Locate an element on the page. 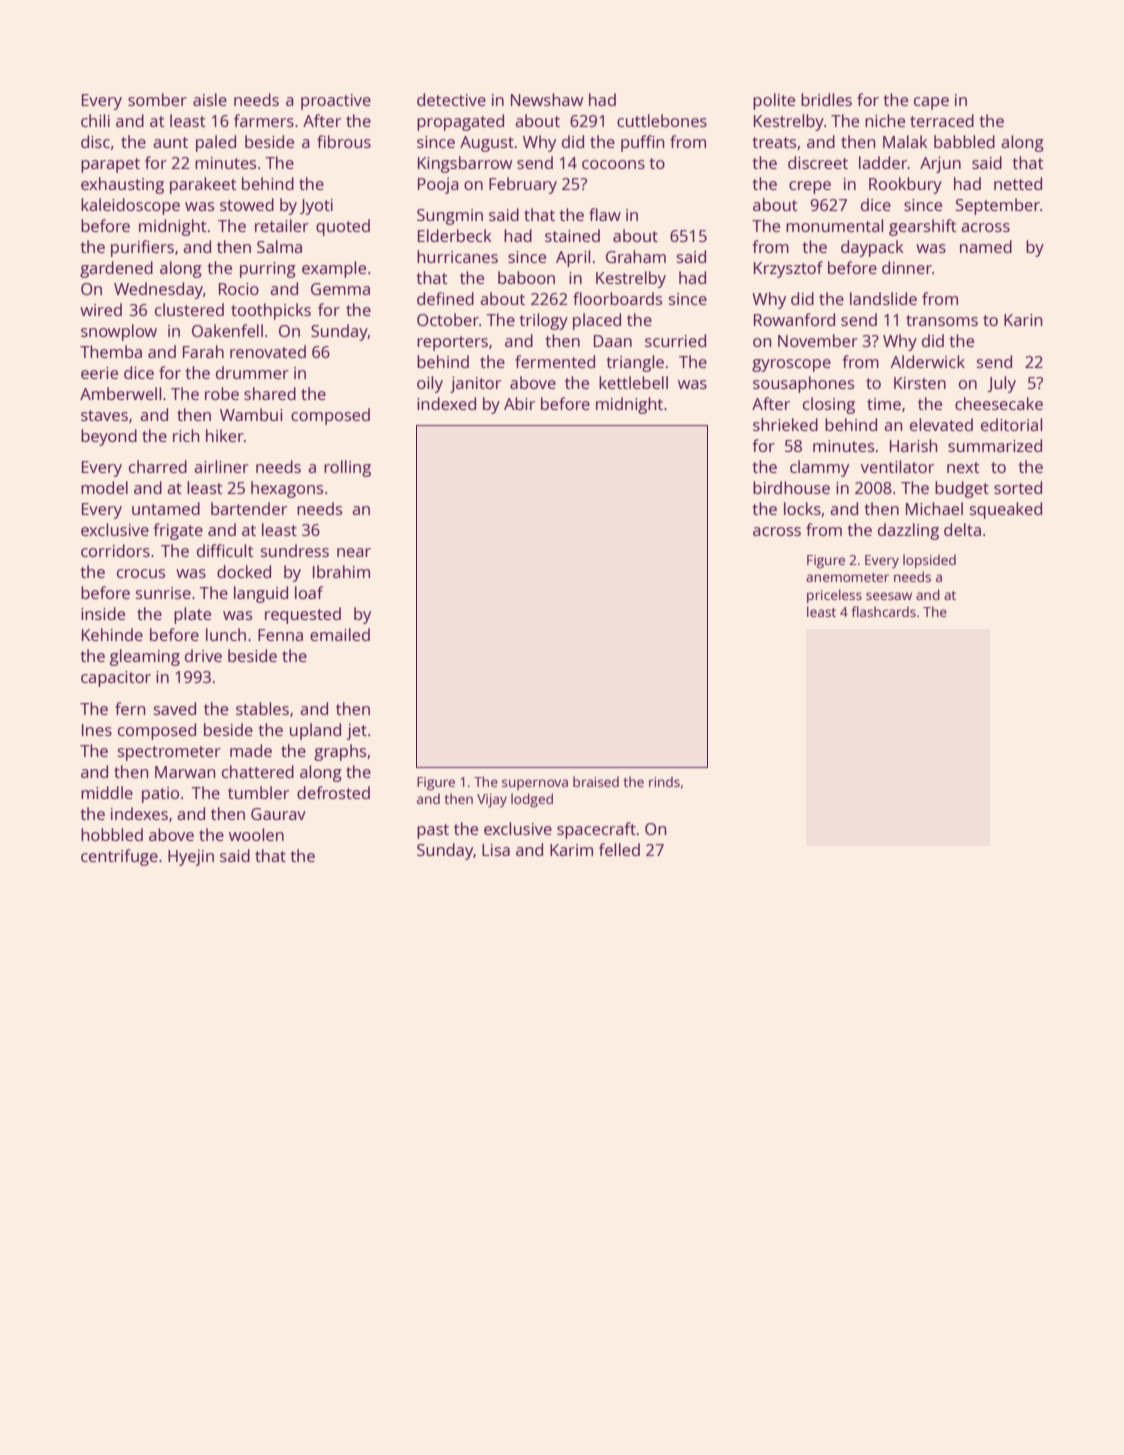 This page has height=1455, width=1124. Abir is located at coordinates (519, 403).
